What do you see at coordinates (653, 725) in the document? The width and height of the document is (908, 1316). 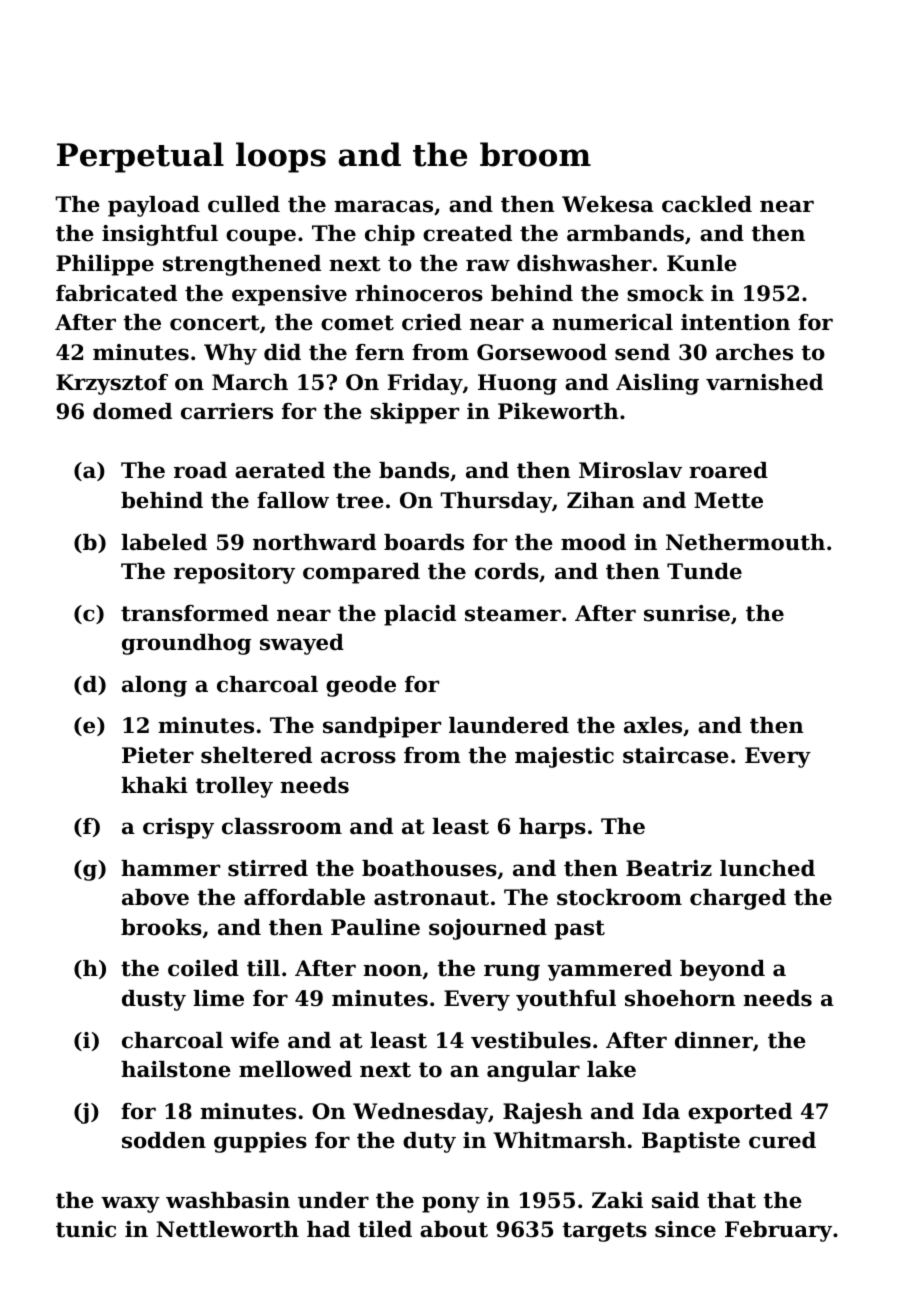 I see `axles` at bounding box center [653, 725].
